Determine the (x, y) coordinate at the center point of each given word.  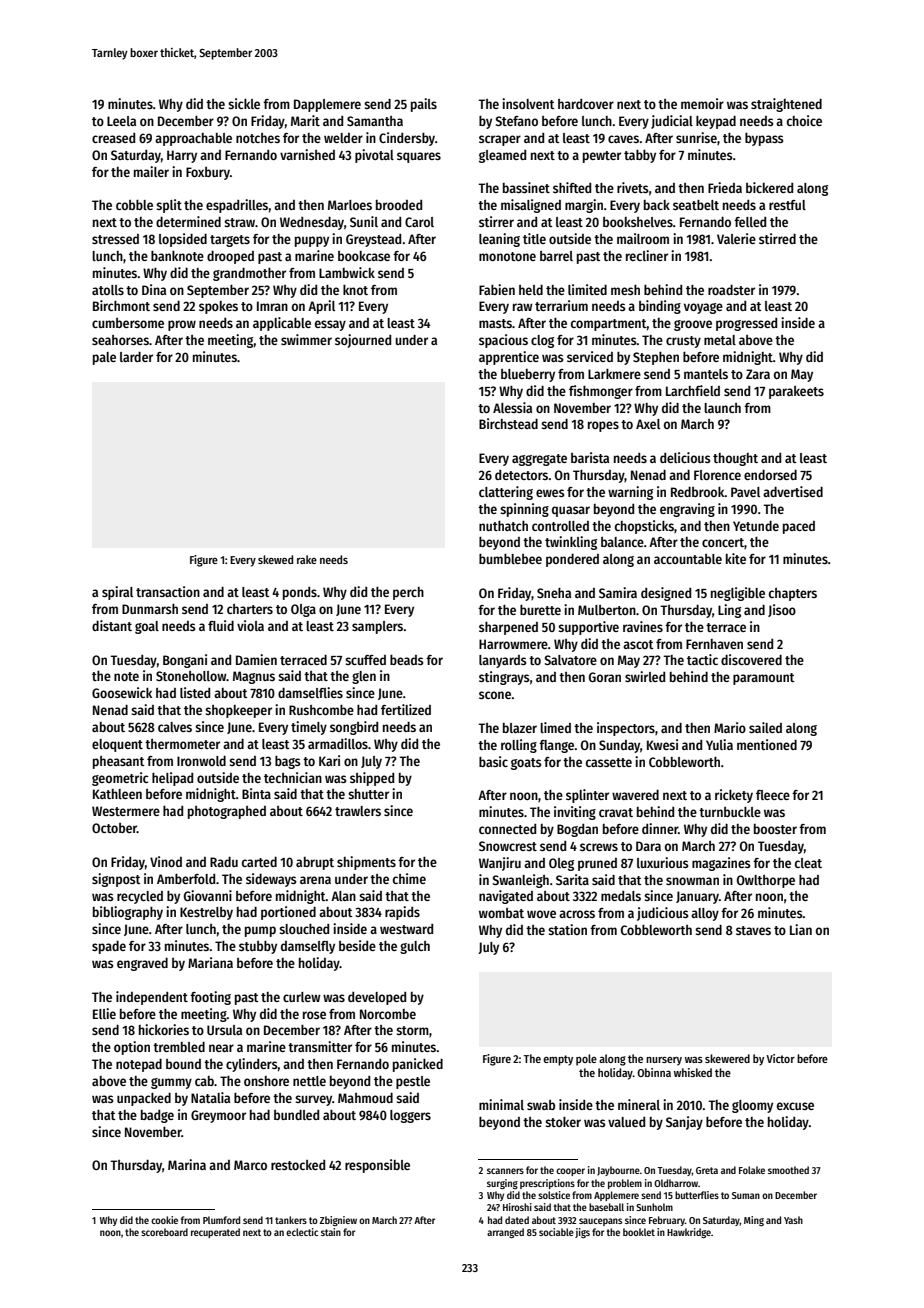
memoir (702, 103)
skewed (275, 559)
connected (507, 829)
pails (424, 105)
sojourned (363, 341)
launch (722, 408)
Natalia (210, 1097)
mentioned (767, 744)
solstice (554, 1195)
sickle (244, 103)
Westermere (126, 811)
